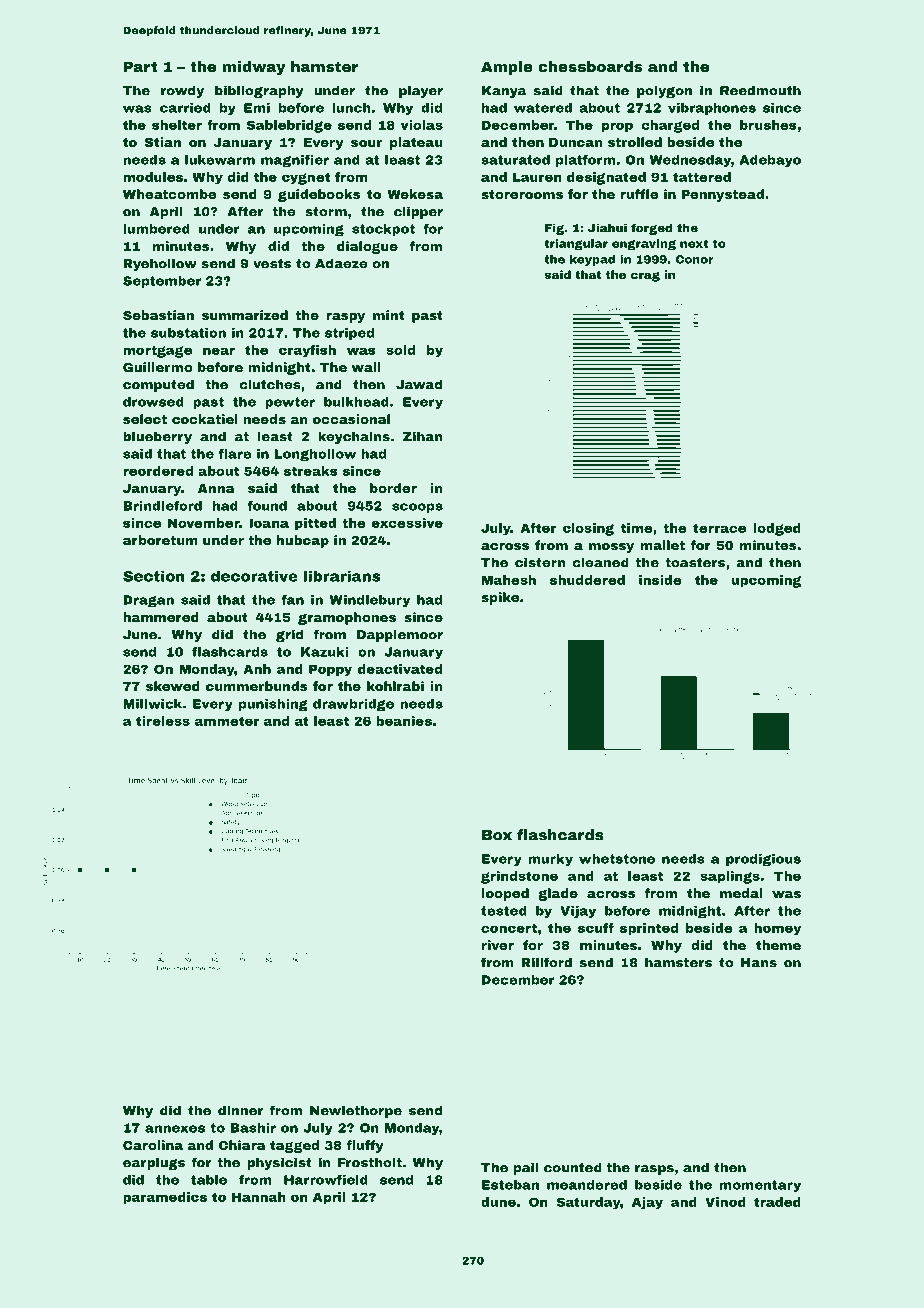 The height and width of the page is (1308, 924). I want to click on arboretum, so click(160, 540).
